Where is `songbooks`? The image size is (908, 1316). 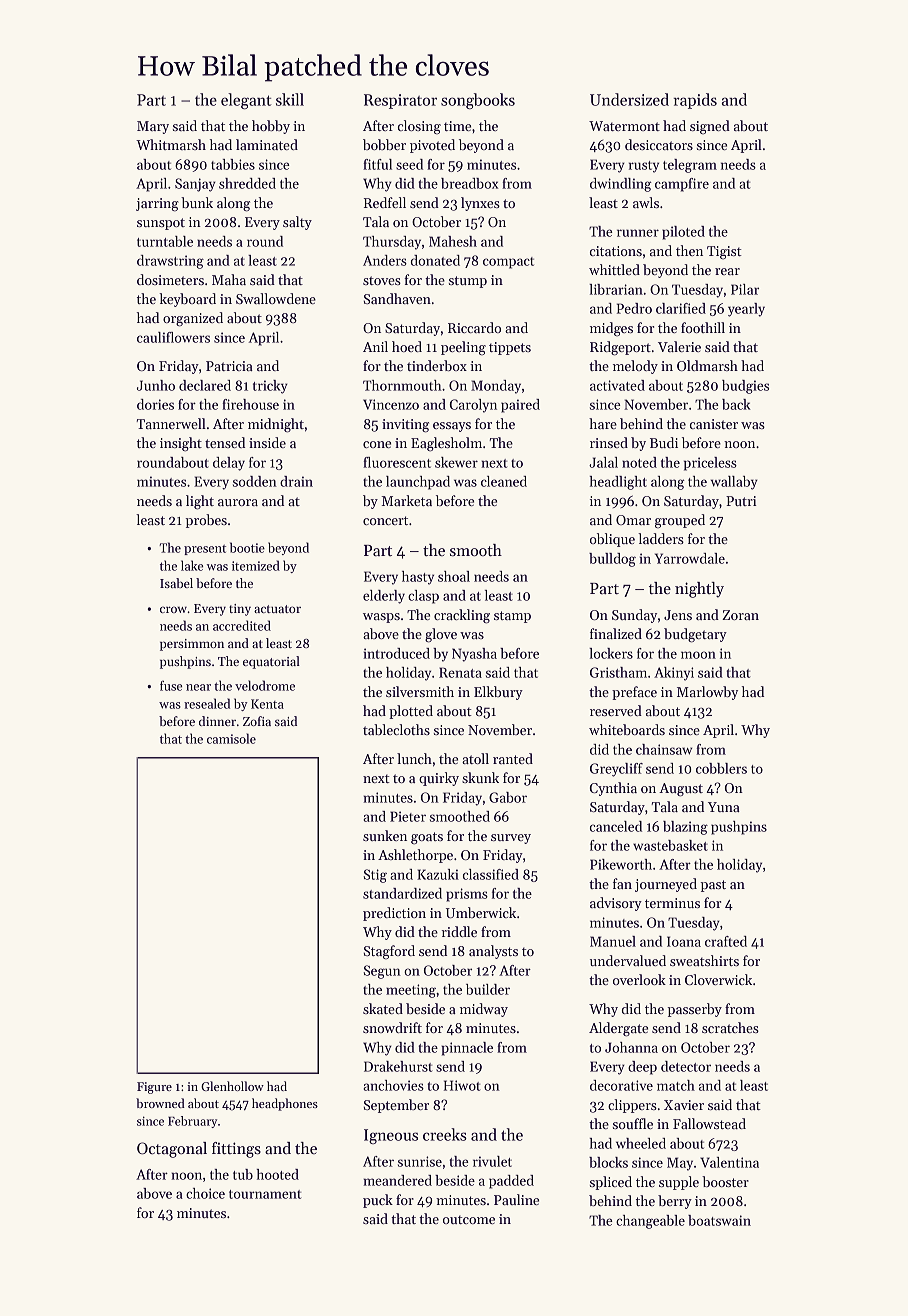
songbooks is located at coordinates (478, 101).
